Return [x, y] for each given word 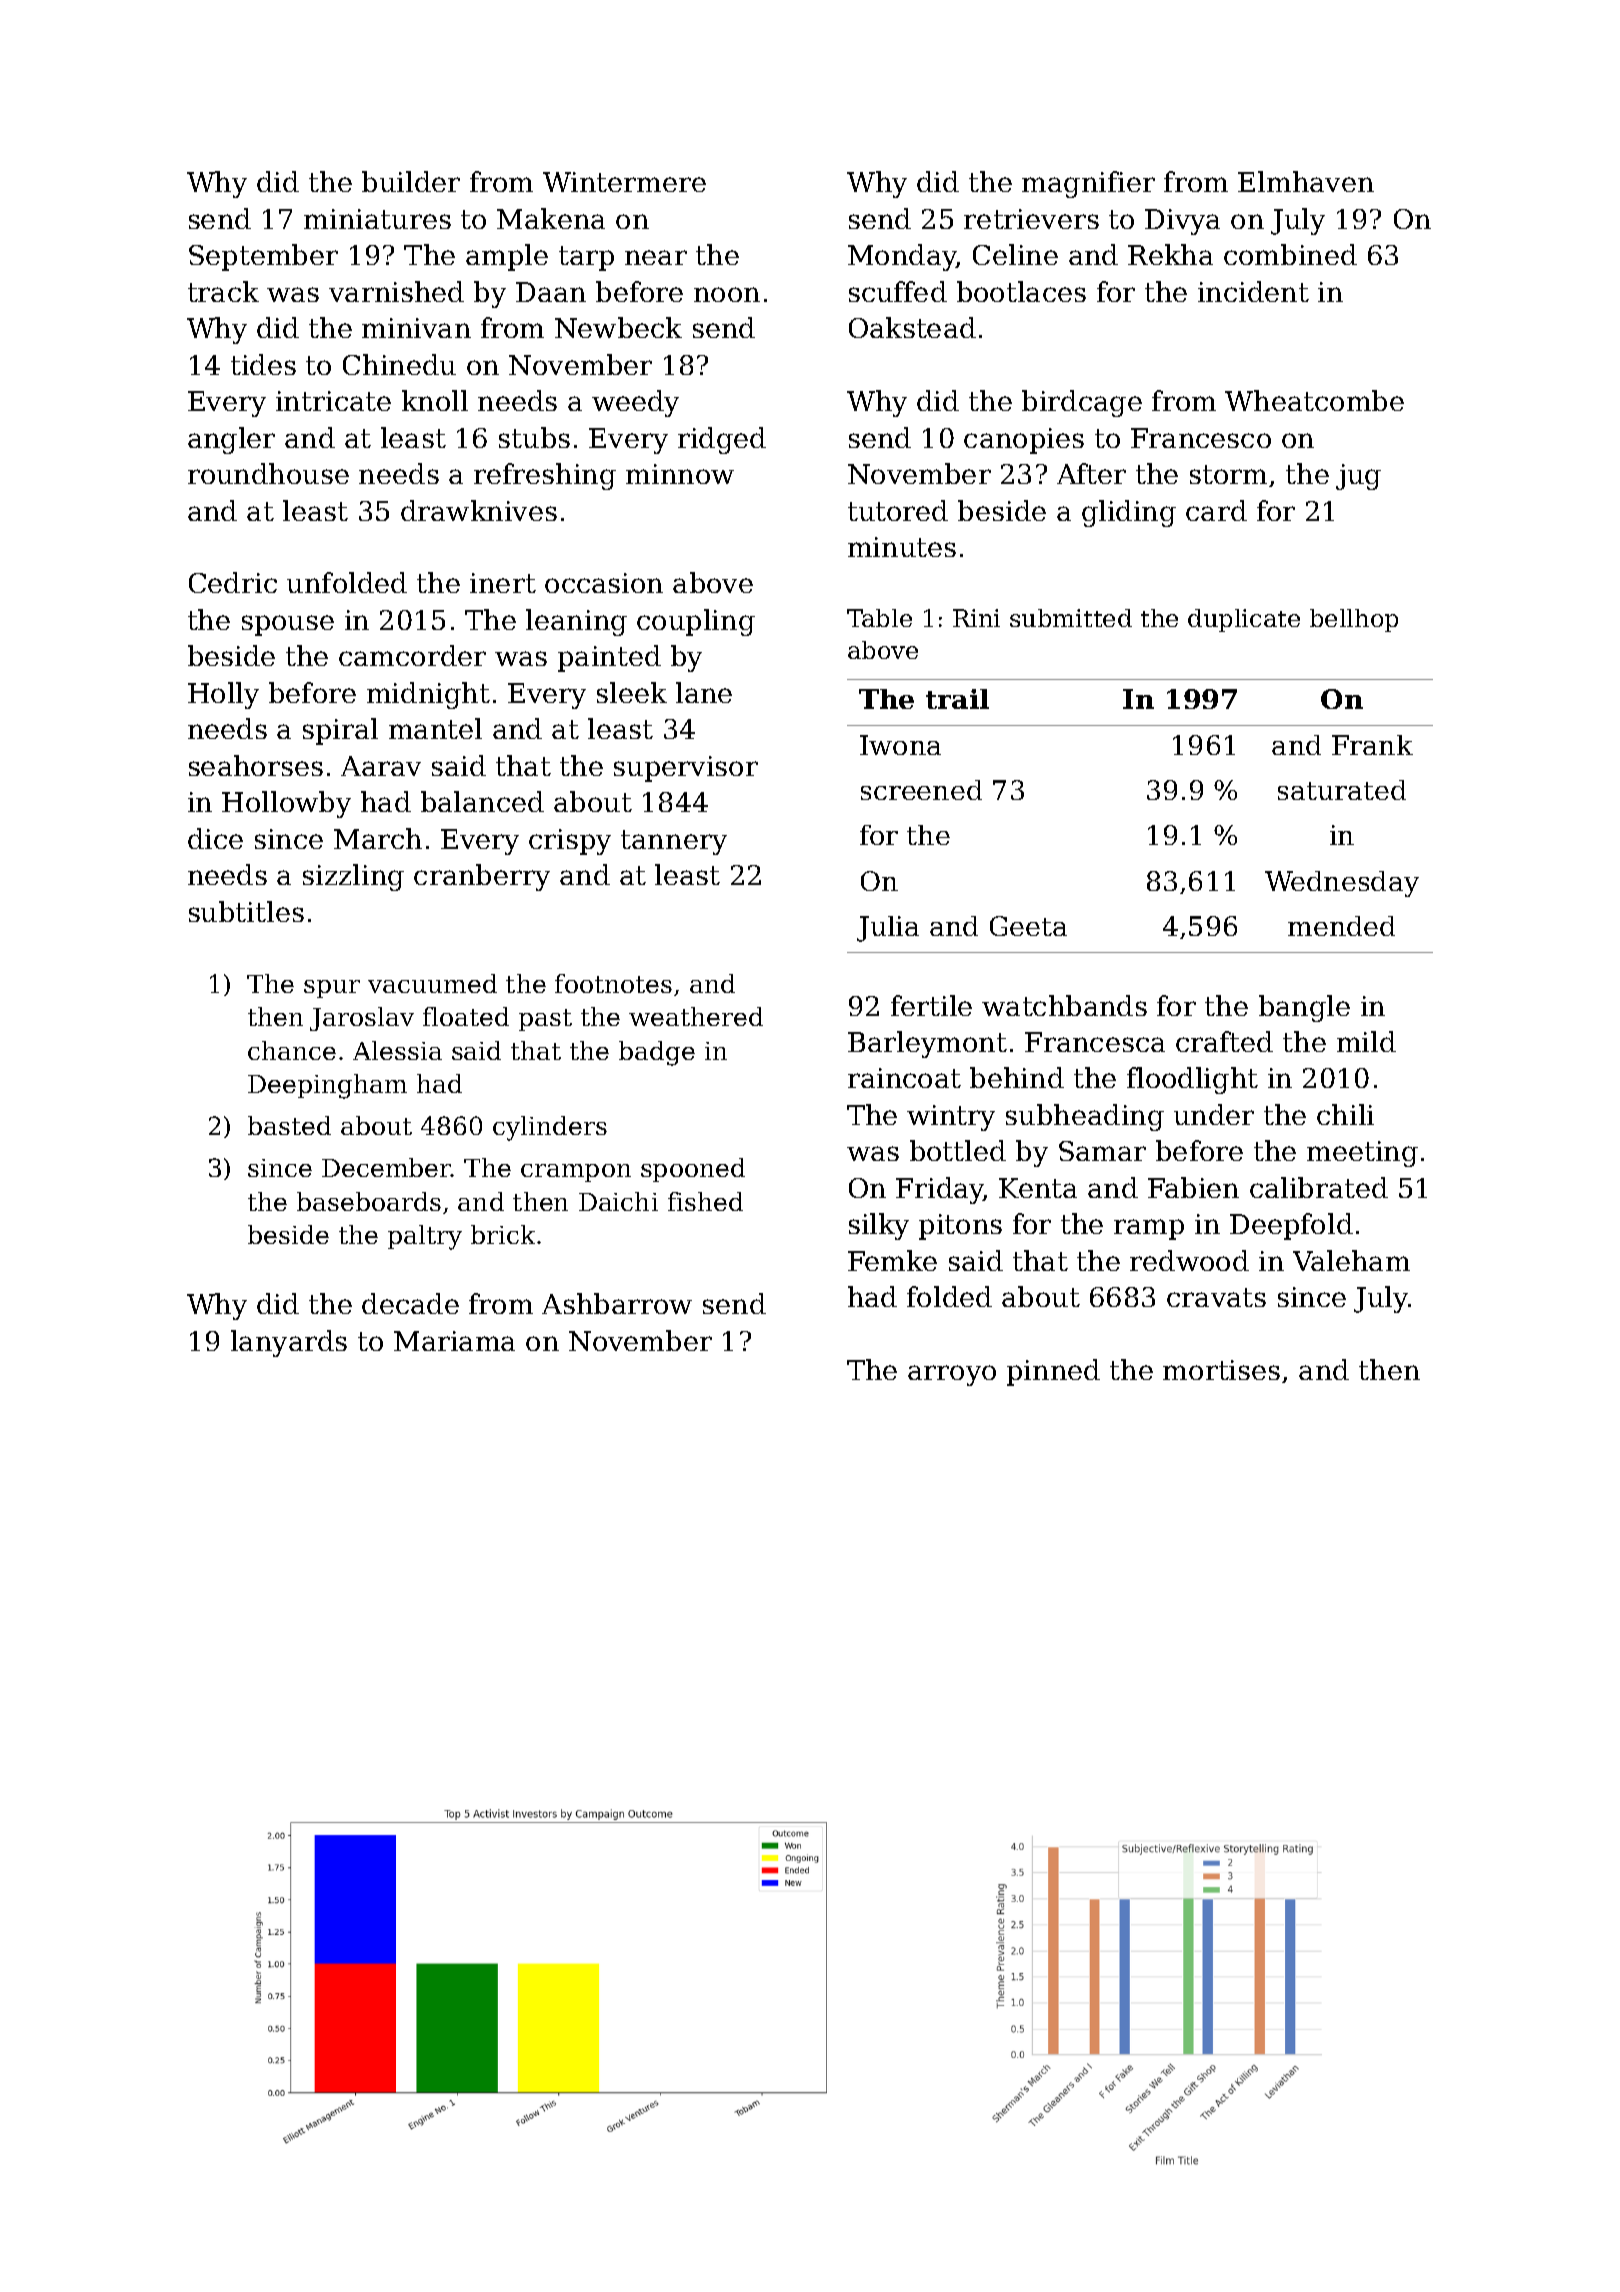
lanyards [289, 1343]
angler [231, 440]
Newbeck [618, 327]
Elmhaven [1306, 181]
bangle [1304, 1008]
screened [921, 790]
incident [1253, 291]
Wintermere [624, 182]
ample [507, 257]
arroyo [952, 1375]
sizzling [353, 877]
